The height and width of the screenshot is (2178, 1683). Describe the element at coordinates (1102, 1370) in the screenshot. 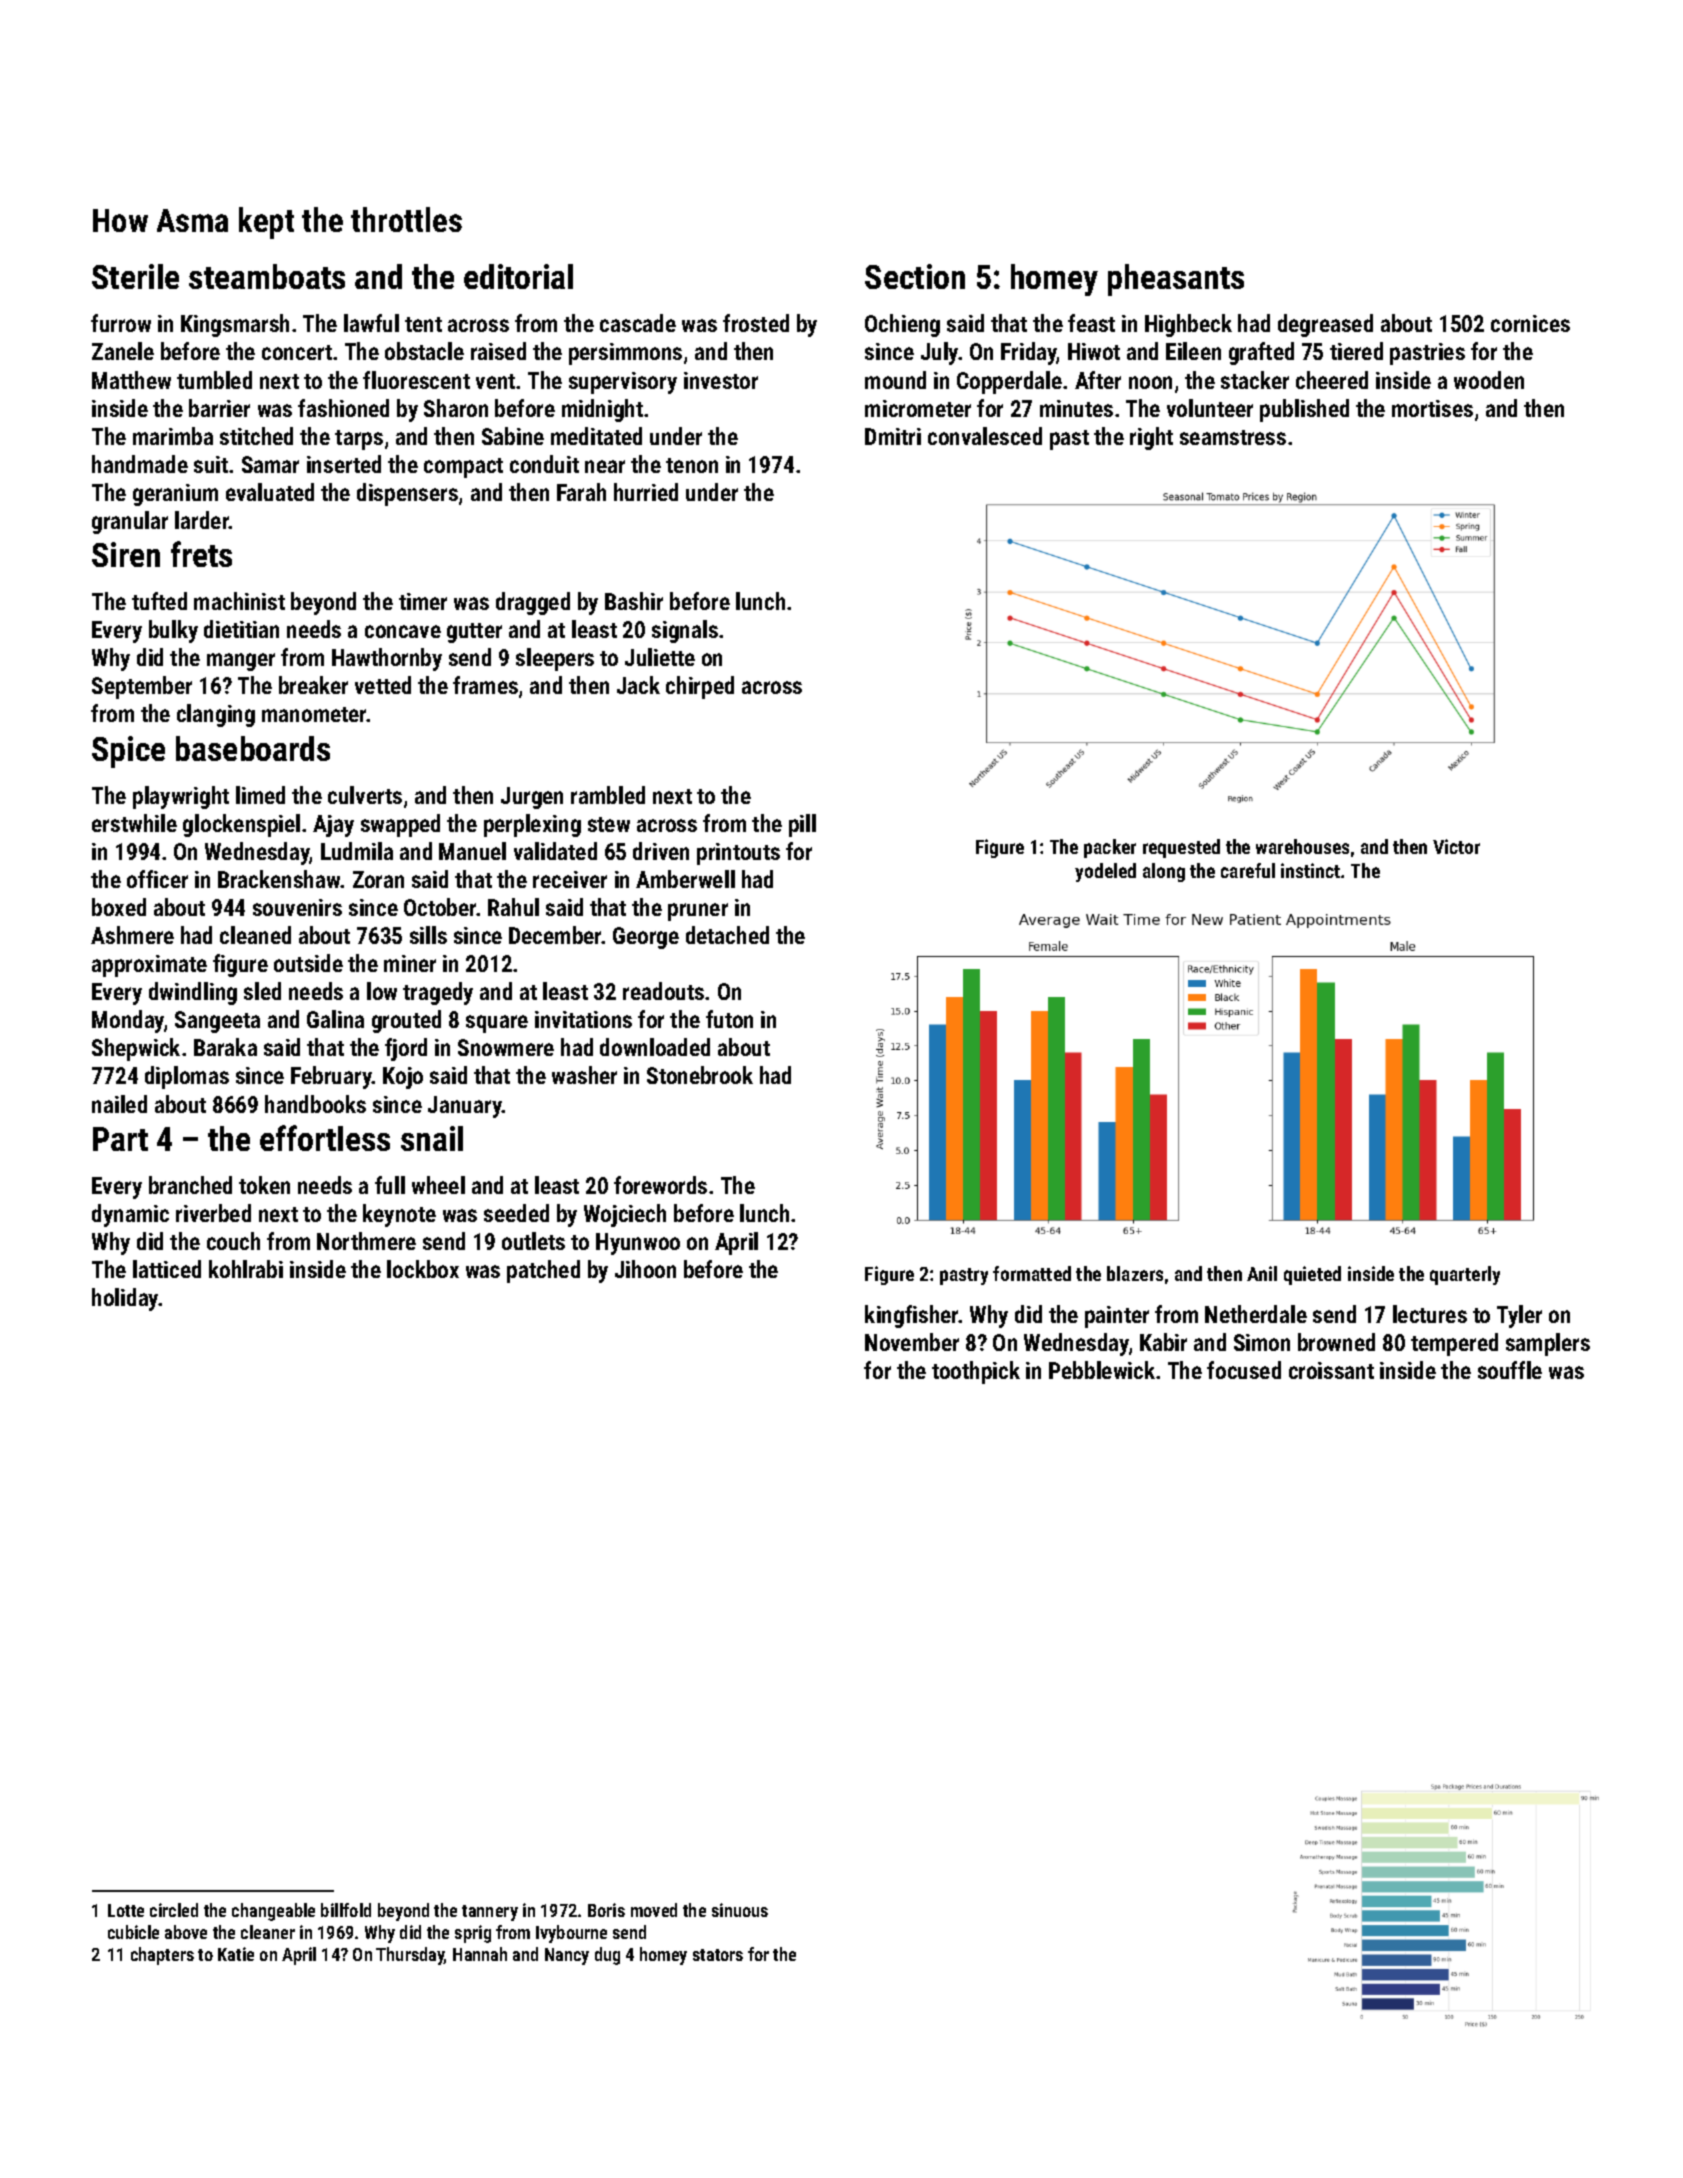

I see `Pebblewick` at that location.
